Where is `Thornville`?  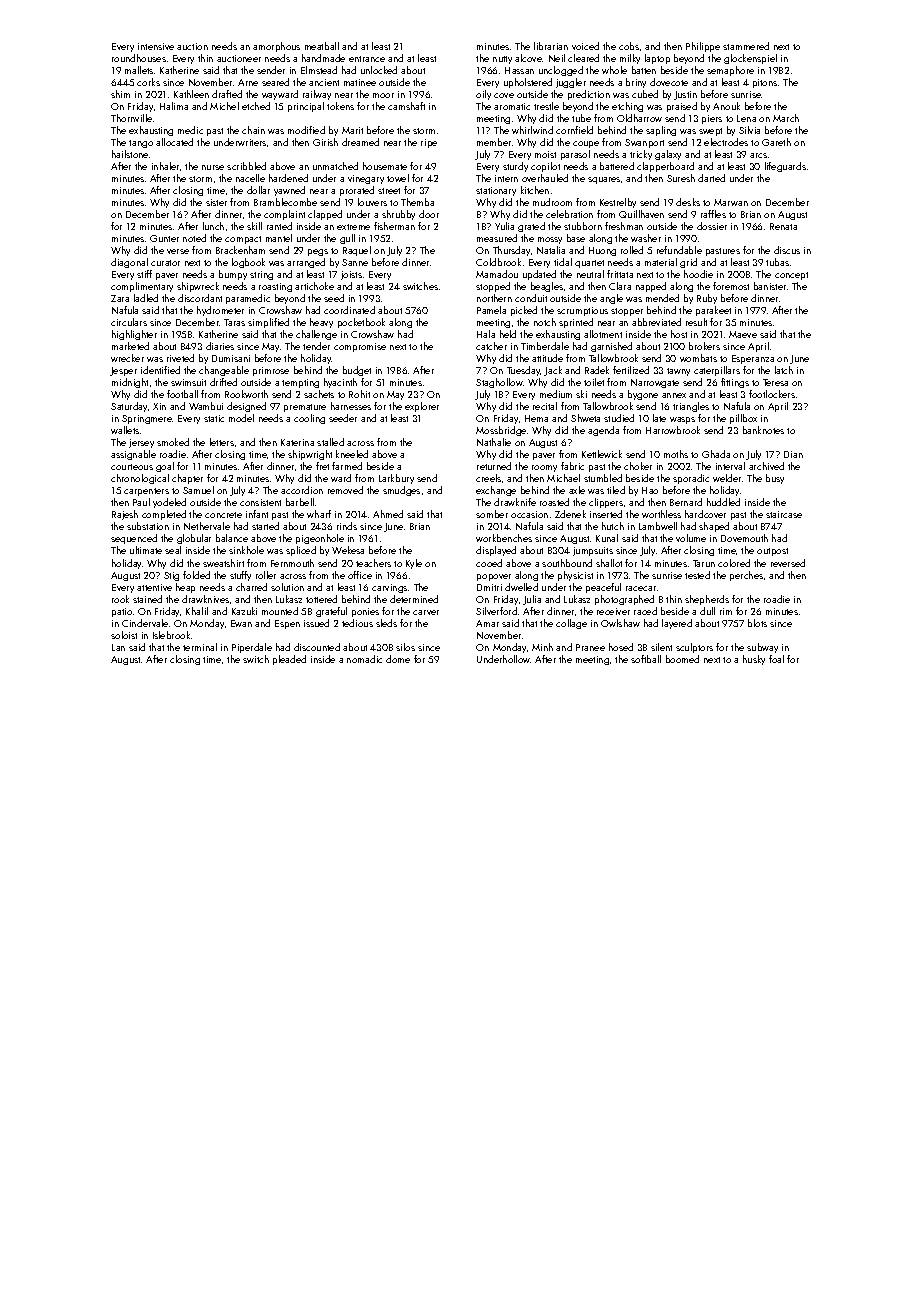 Thornville is located at coordinates (131, 118).
